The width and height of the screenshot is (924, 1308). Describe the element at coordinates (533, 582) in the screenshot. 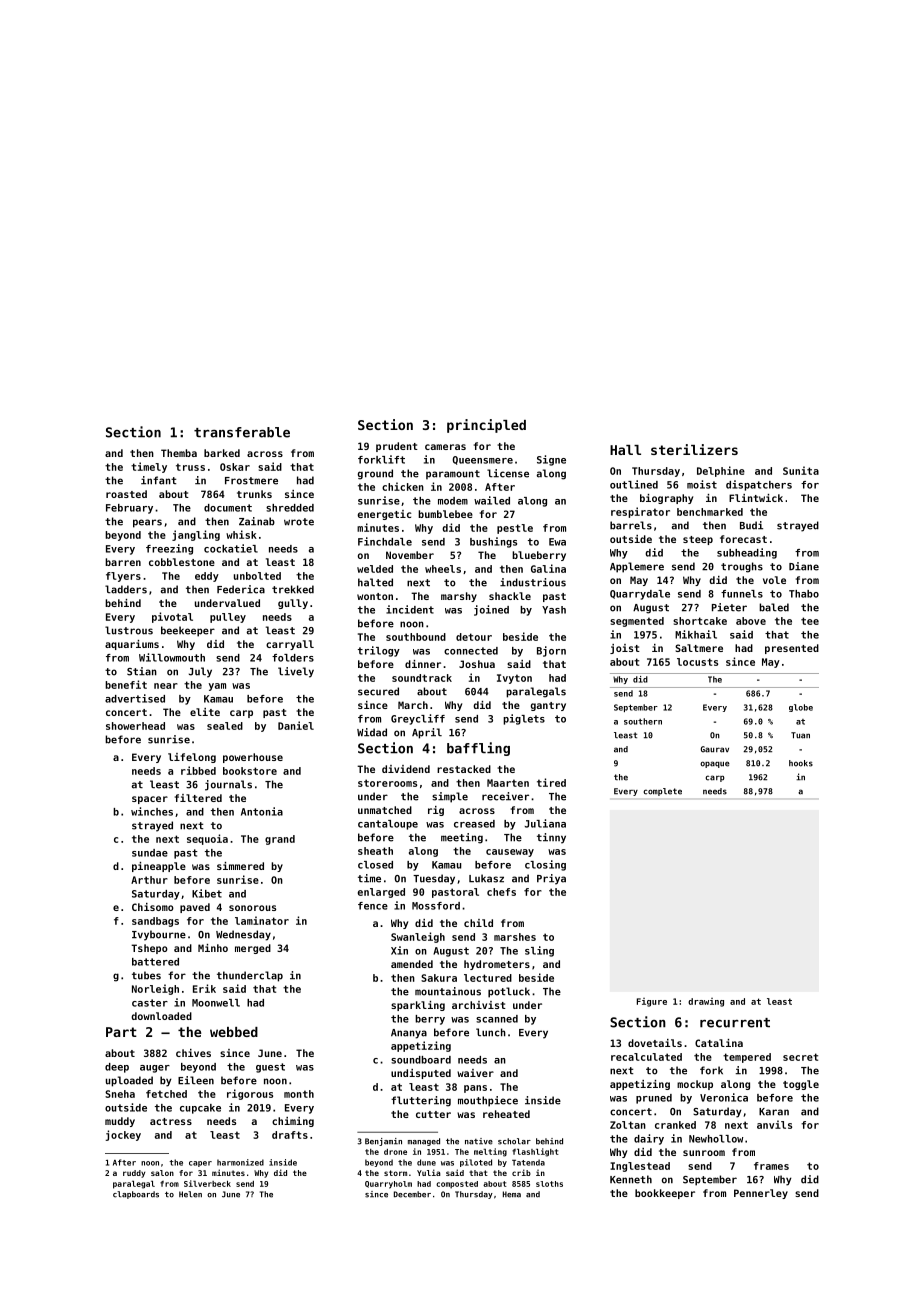

I see `industrious` at that location.
